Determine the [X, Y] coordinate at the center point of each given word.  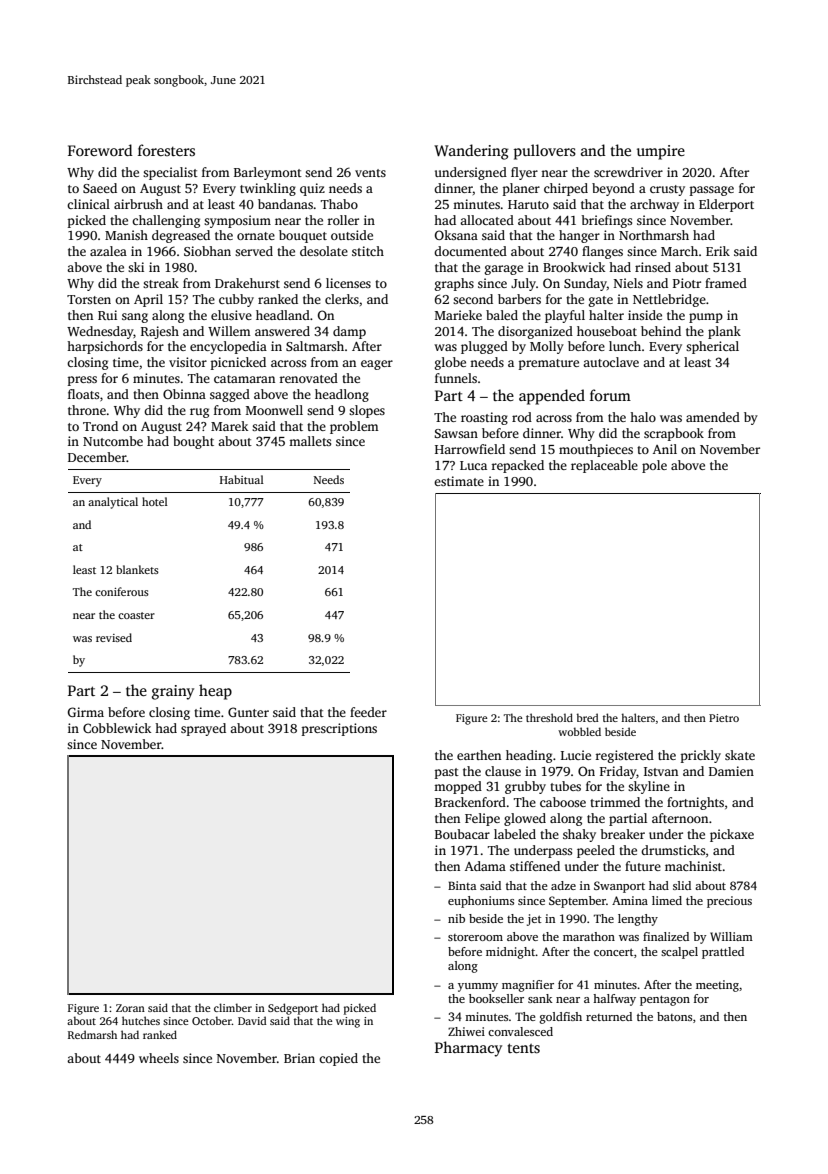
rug [199, 413]
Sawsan [456, 433]
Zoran [130, 1008]
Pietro [724, 718]
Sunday [585, 284]
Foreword [100, 150]
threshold [549, 717]
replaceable [604, 466]
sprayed [203, 729]
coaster [136, 615]
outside [352, 235]
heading [529, 756]
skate [740, 755]
